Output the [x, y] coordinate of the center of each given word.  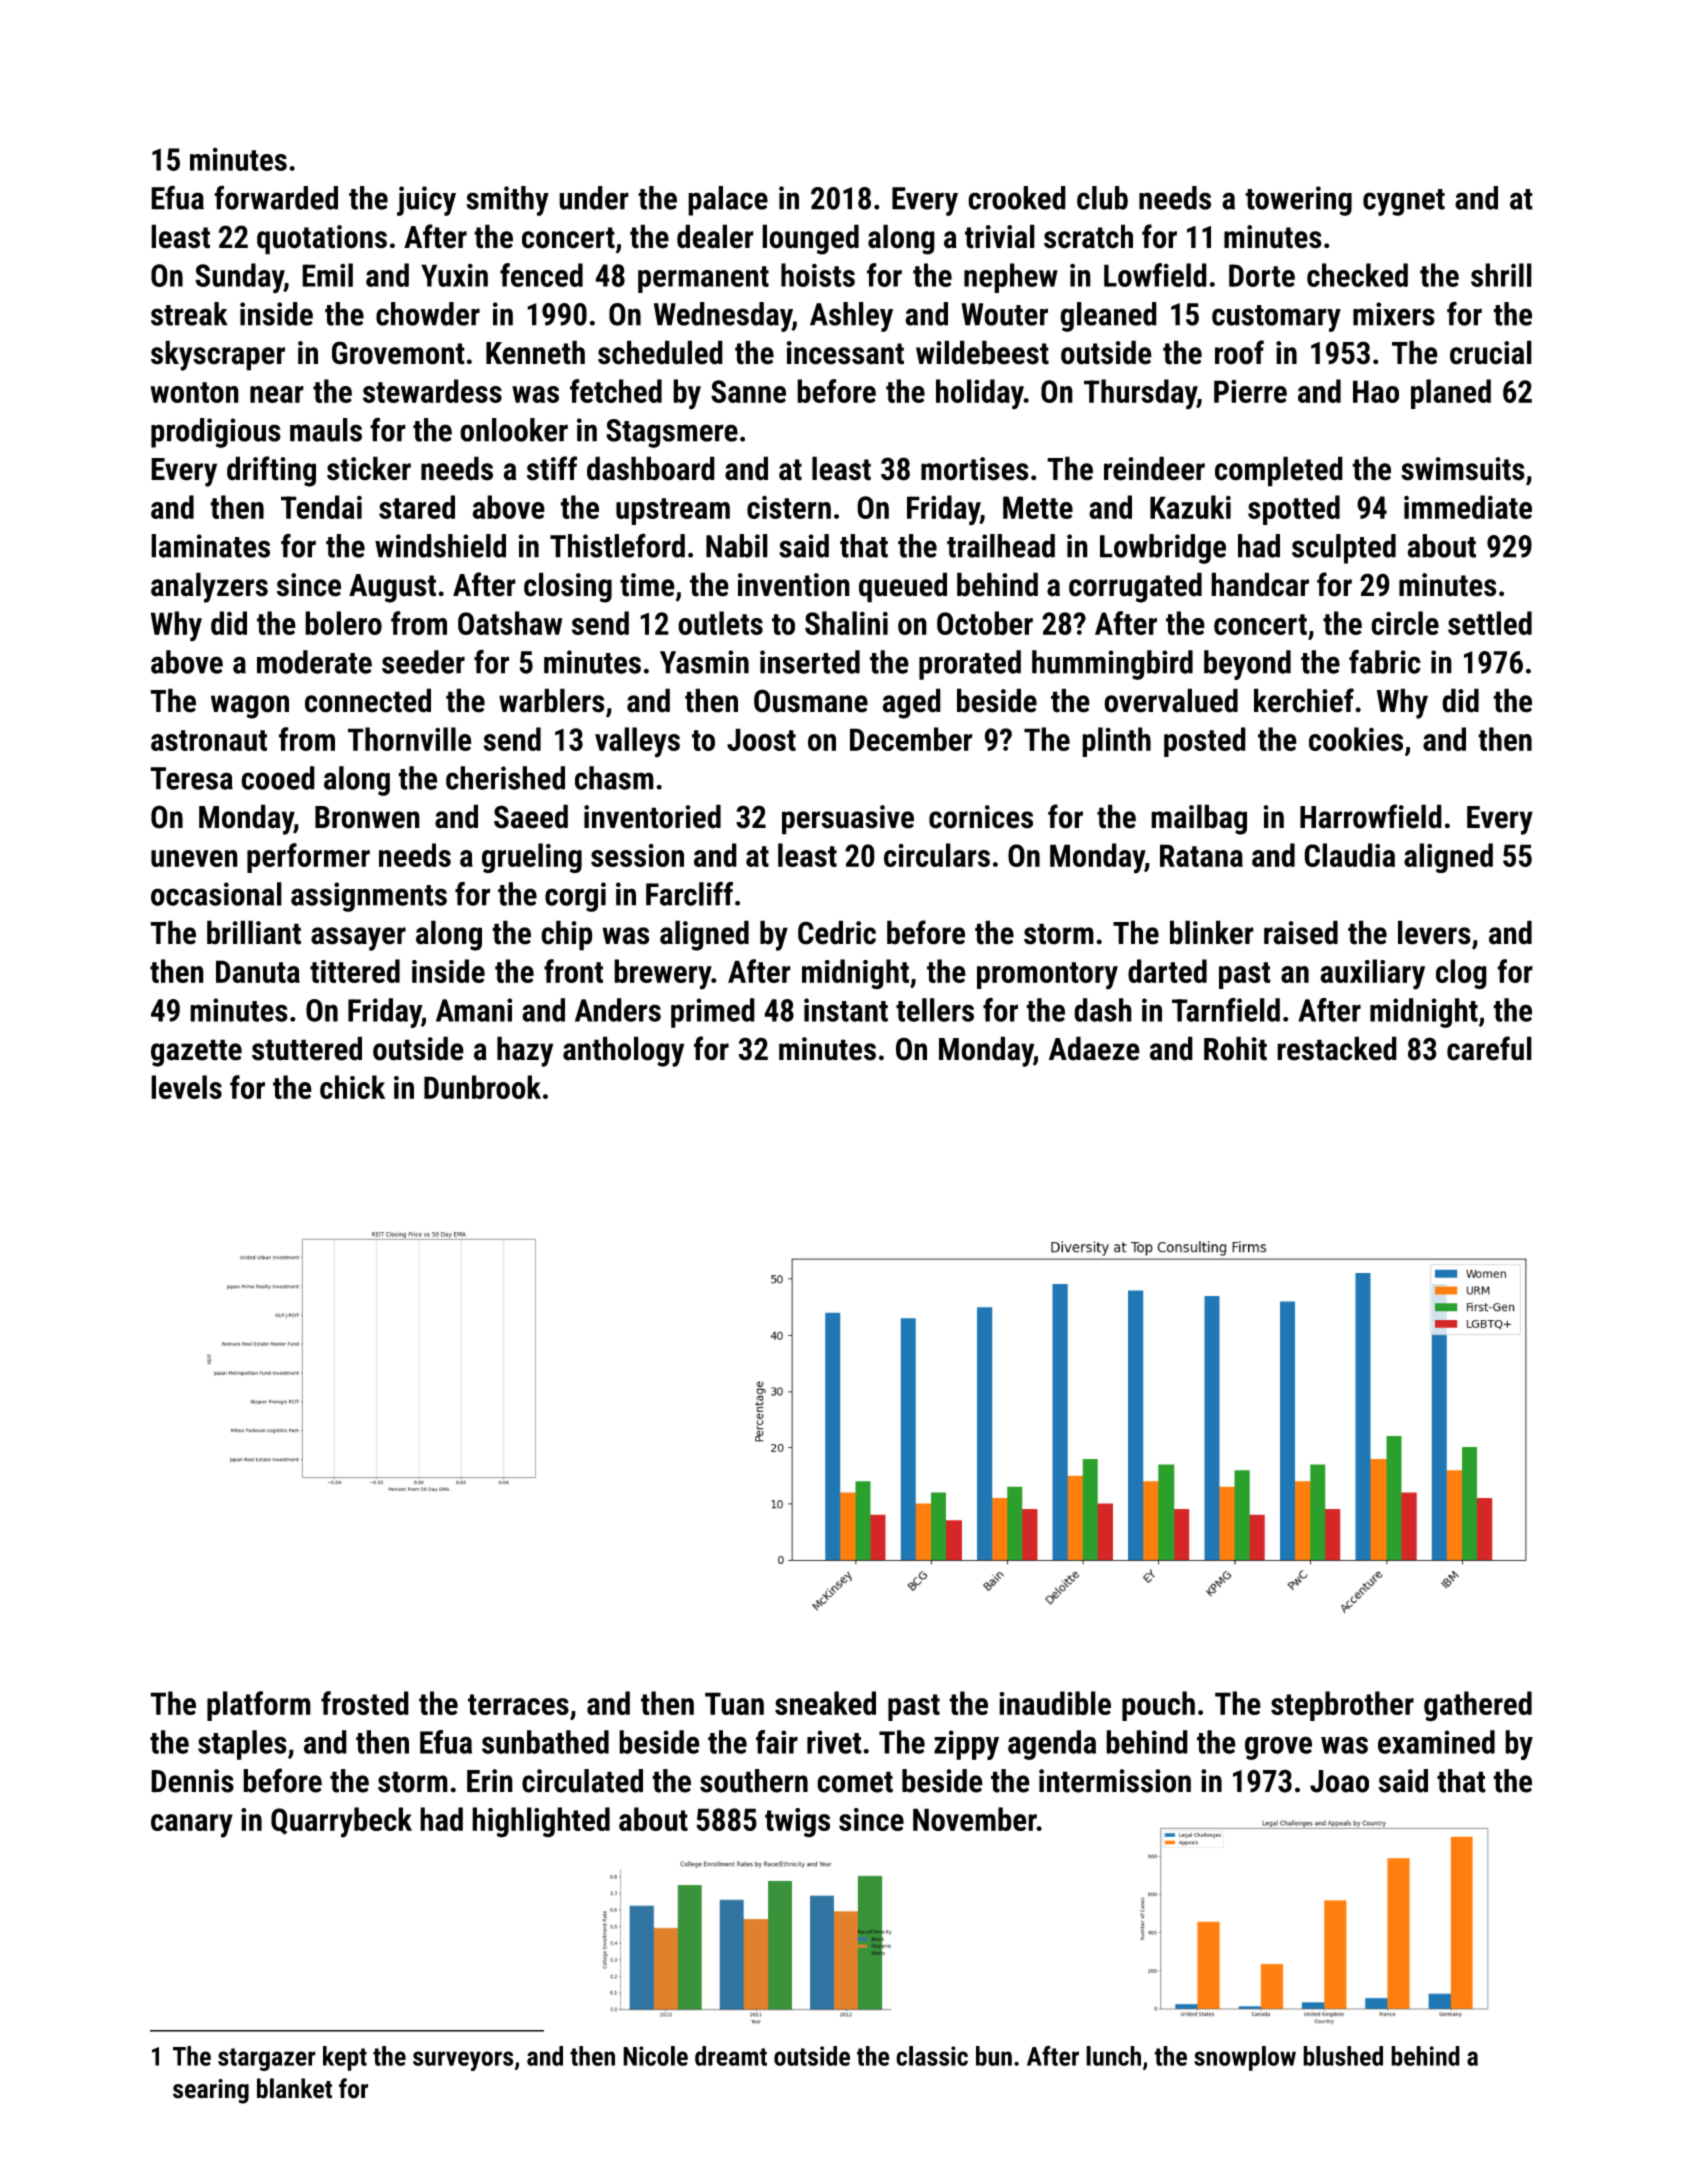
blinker [1212, 932]
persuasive [848, 820]
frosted [365, 1703]
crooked [1017, 198]
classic [932, 2056]
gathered [1478, 1706]
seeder [423, 662]
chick [352, 1087]
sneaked [825, 1703]
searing [211, 2091]
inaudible [1055, 1703]
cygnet [1404, 202]
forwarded [276, 197]
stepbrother [1342, 1706]
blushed [1343, 2056]
